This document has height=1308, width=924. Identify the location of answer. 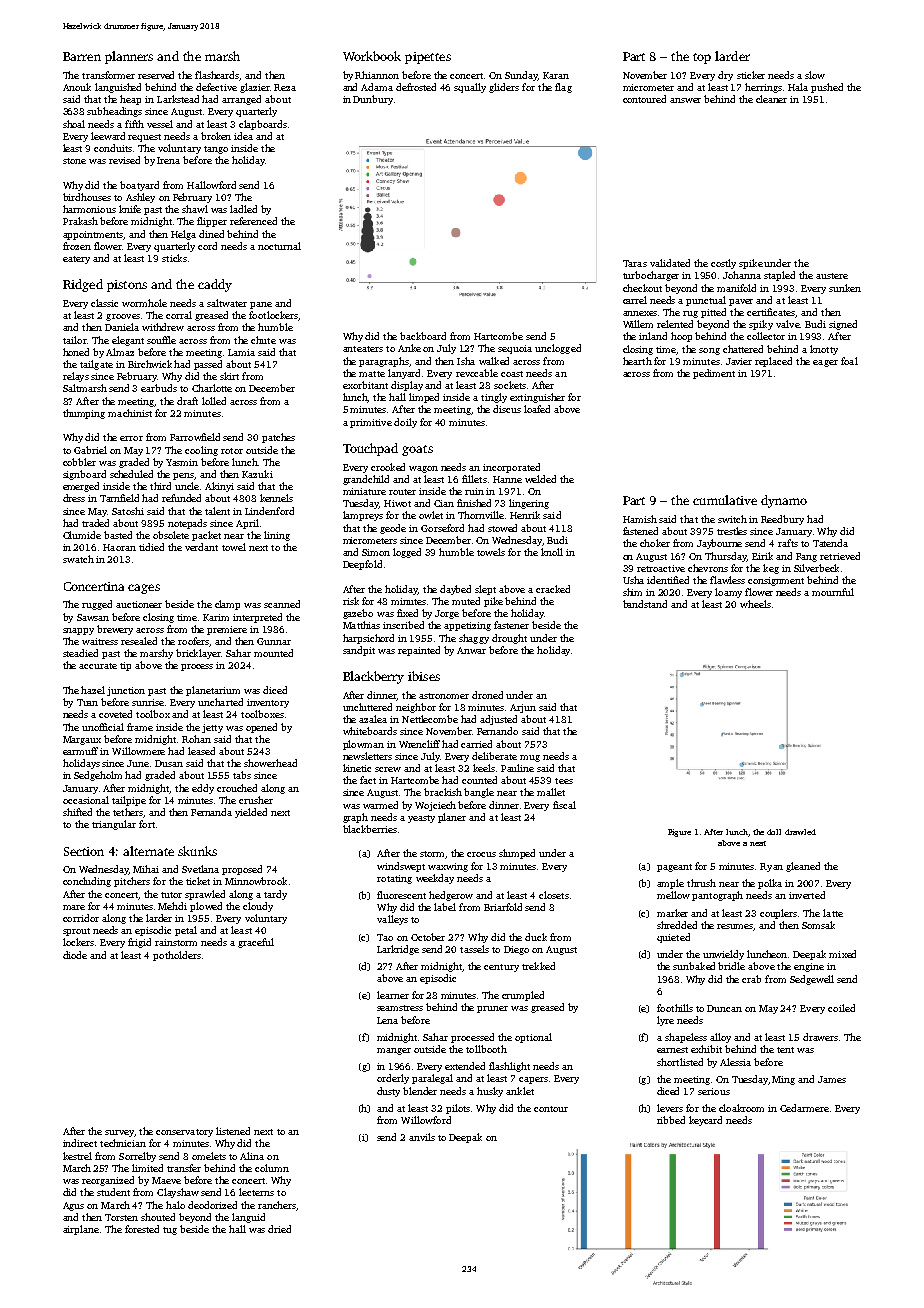
(685, 100).
